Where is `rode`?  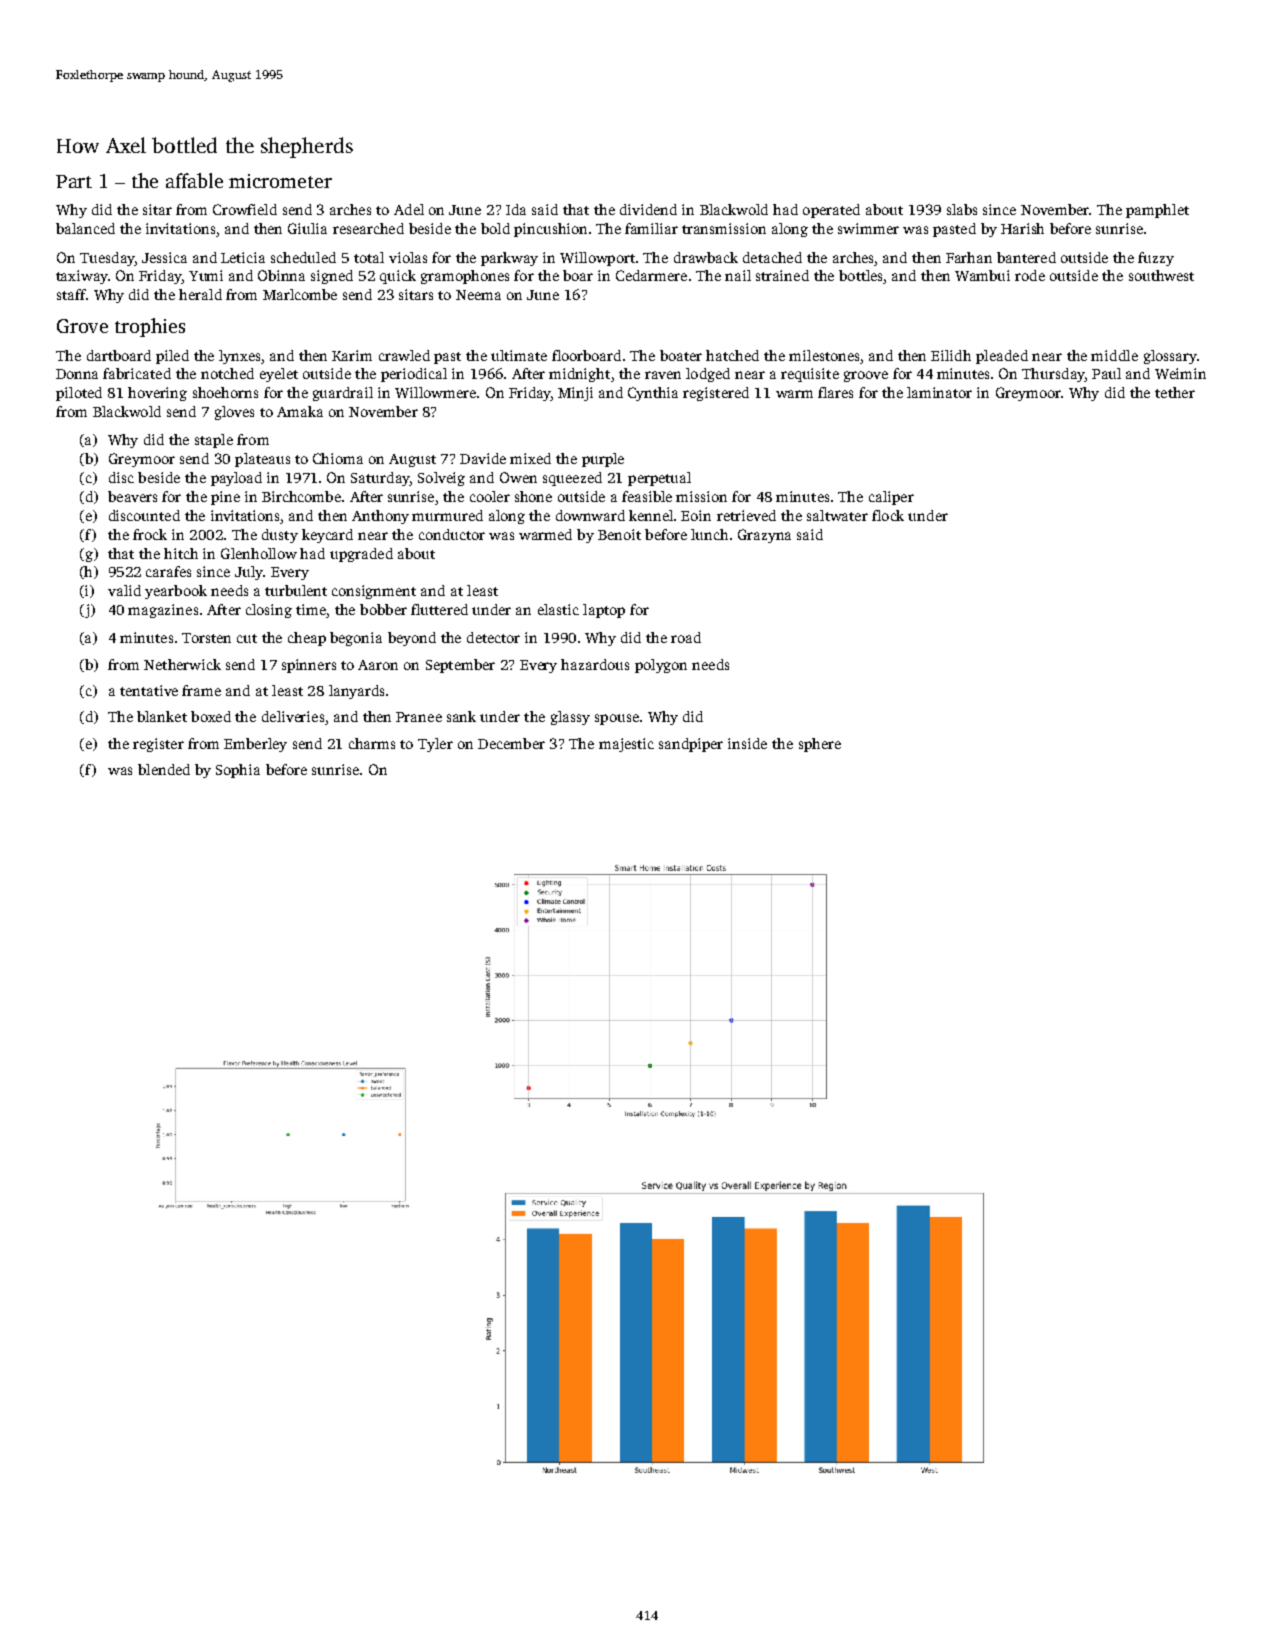
rode is located at coordinates (1030, 275).
